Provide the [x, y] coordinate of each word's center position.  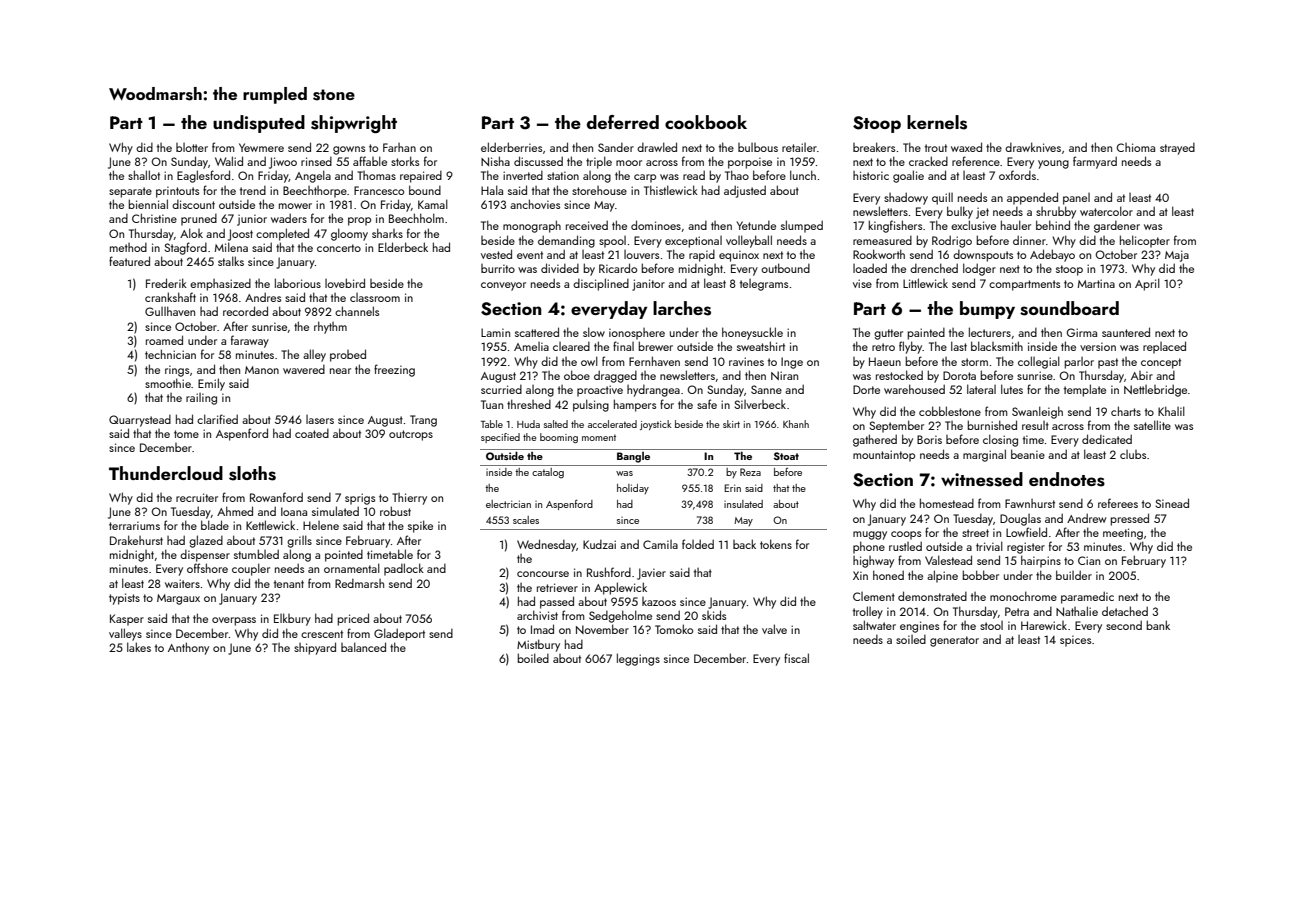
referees [1118, 503]
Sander [616, 147]
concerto [339, 248]
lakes [139, 647]
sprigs [360, 499]
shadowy [906, 198]
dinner [1029, 240]
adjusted [745, 191]
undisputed [259, 124]
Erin [732, 488]
